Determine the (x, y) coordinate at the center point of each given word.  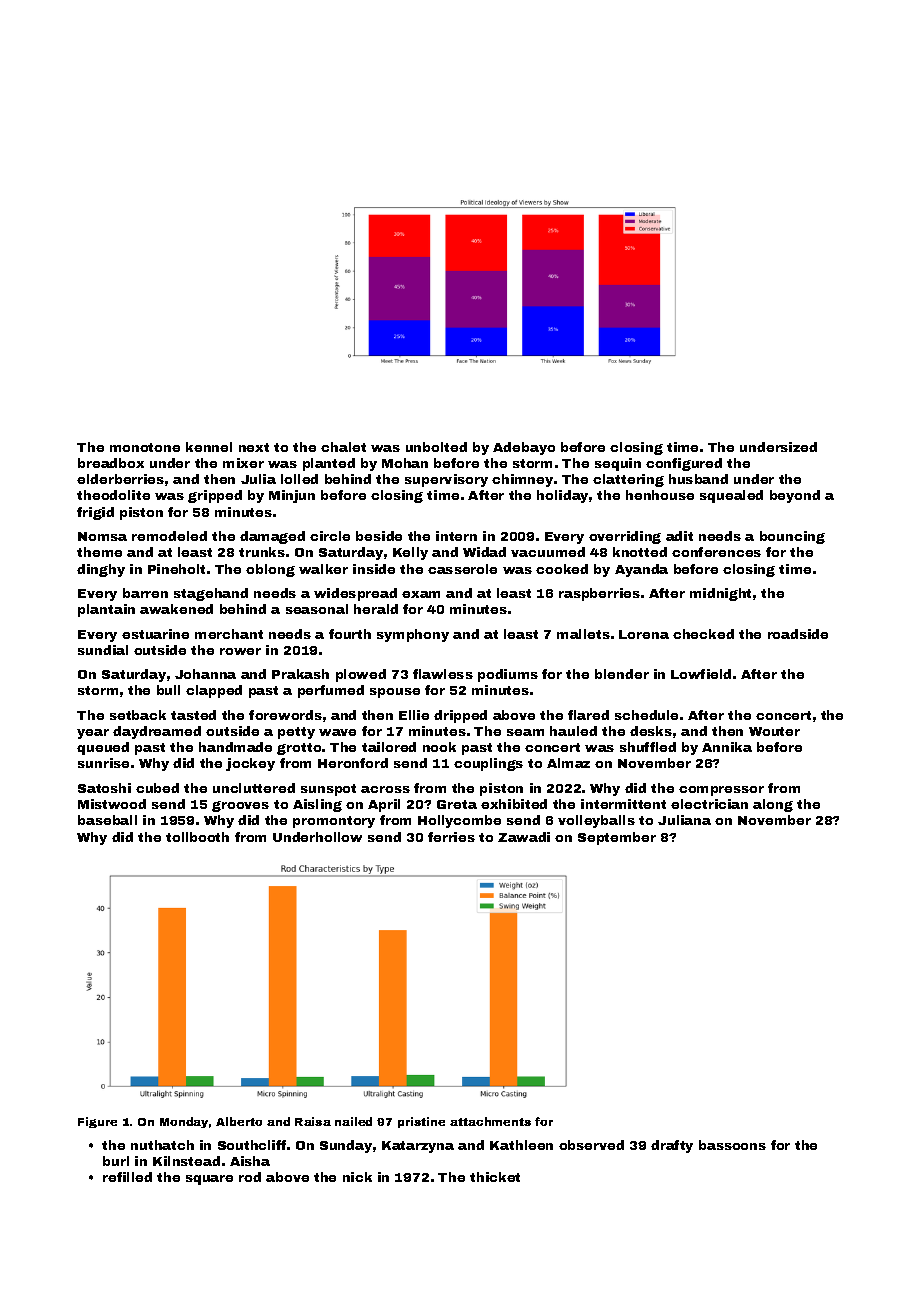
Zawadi (524, 837)
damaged (272, 537)
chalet (343, 447)
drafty (672, 1146)
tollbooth (197, 837)
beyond (795, 496)
